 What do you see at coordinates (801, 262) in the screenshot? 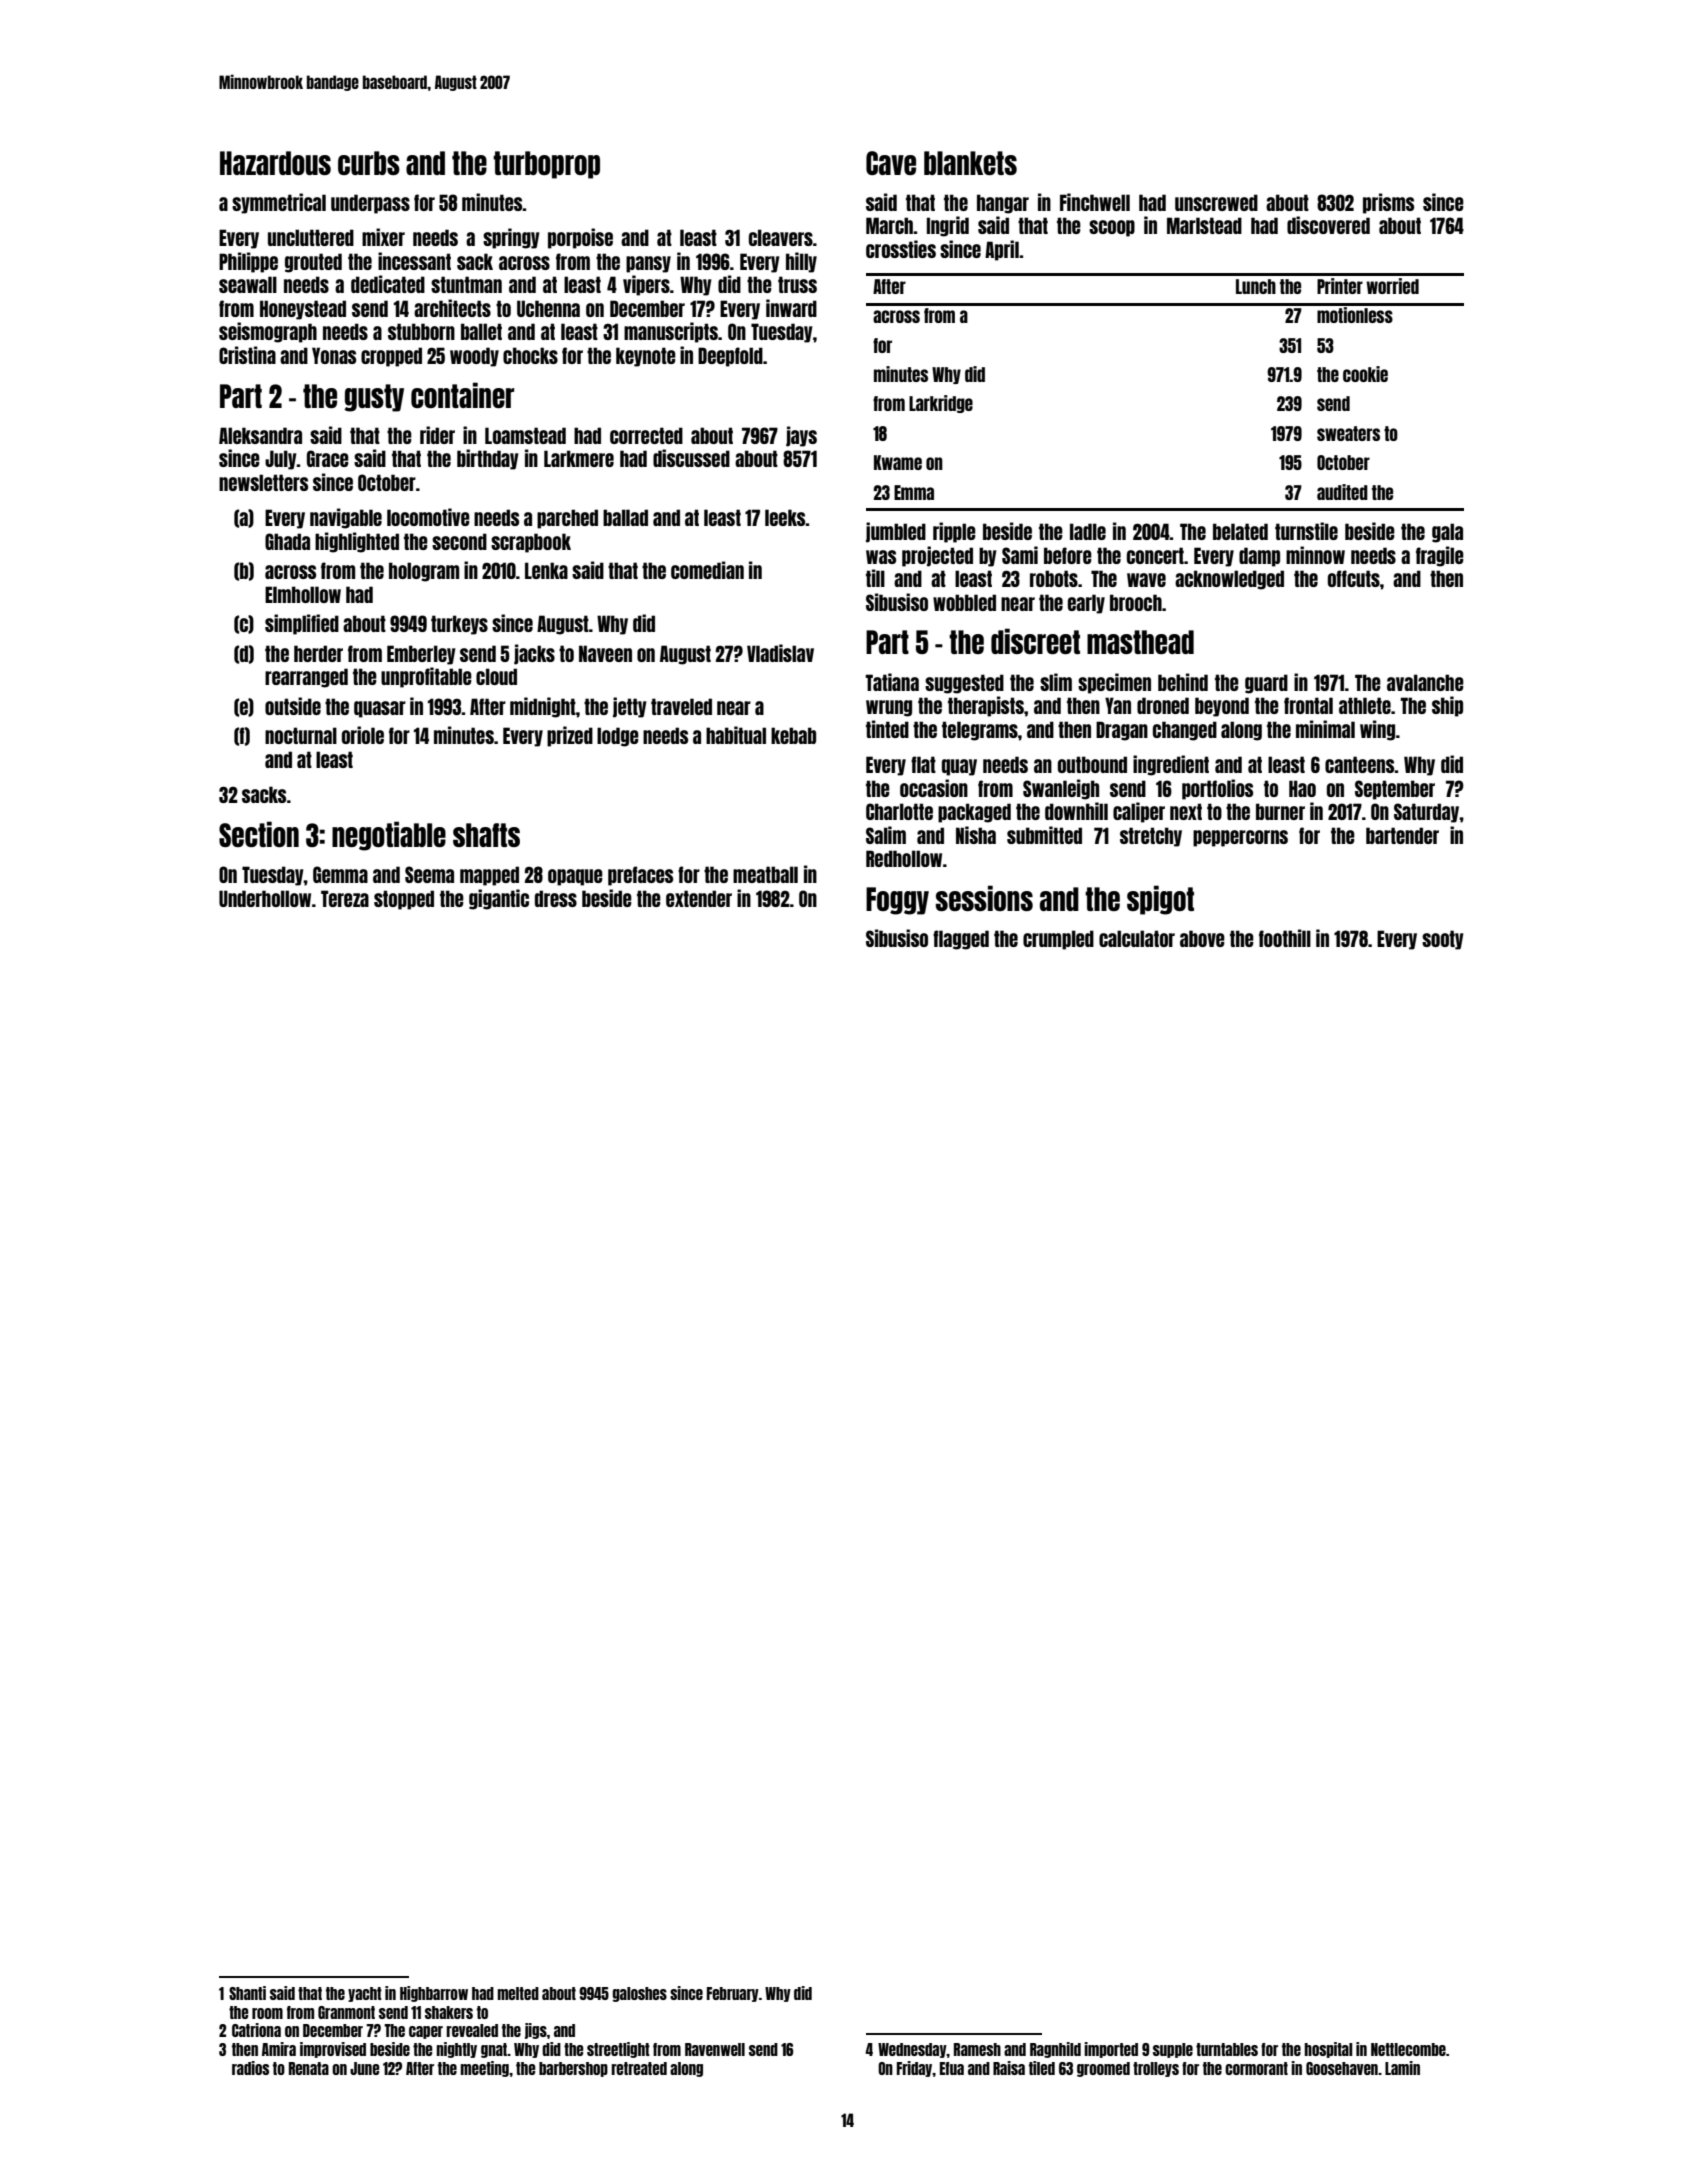
I see `hilly` at bounding box center [801, 262].
